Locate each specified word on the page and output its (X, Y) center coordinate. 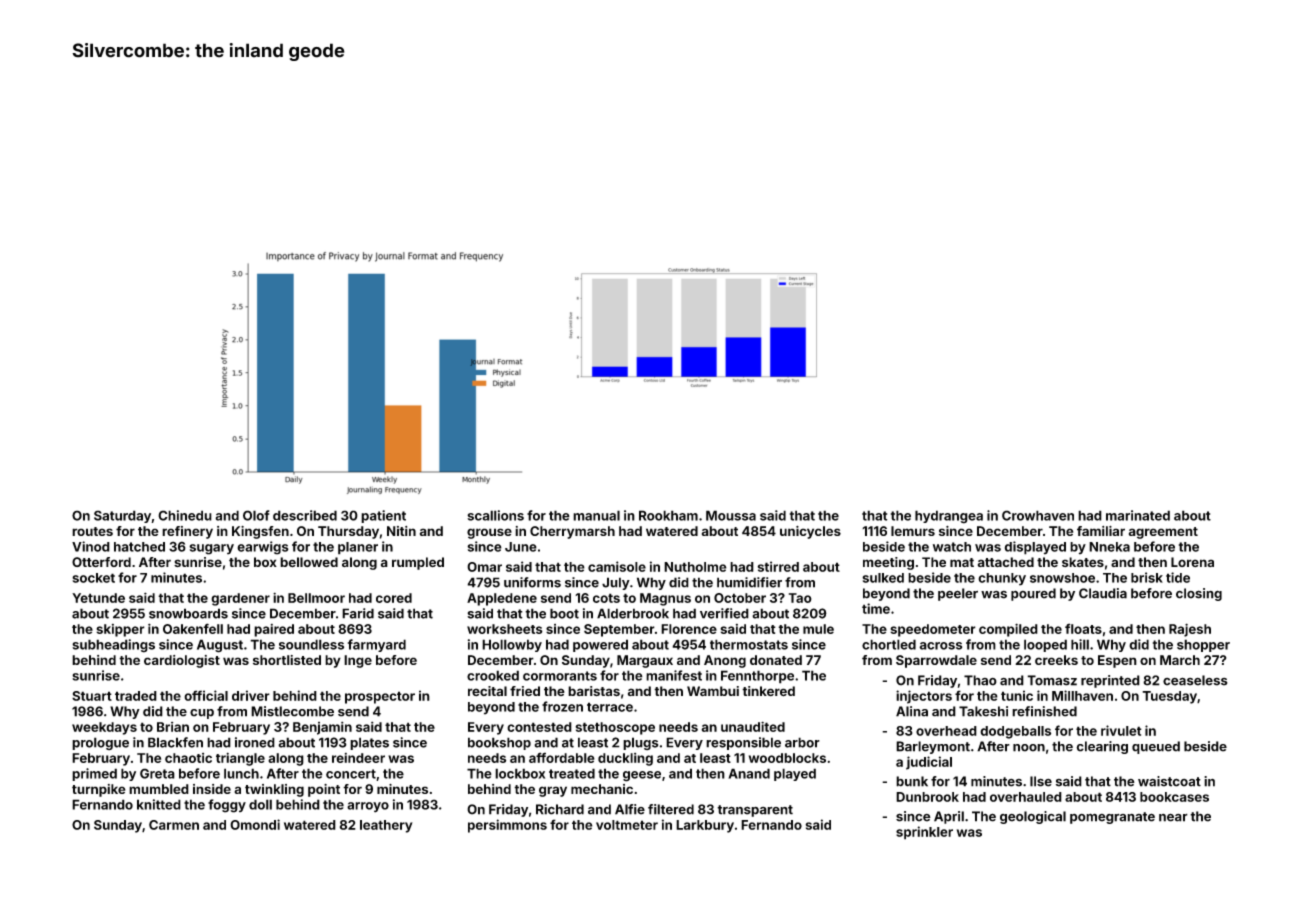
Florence (689, 629)
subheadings (113, 646)
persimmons (507, 826)
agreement (1163, 533)
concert (351, 774)
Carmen (174, 825)
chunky (1002, 579)
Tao (800, 598)
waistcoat (1169, 781)
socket (93, 578)
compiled (1008, 630)
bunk (912, 781)
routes (92, 531)
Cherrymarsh (572, 532)
